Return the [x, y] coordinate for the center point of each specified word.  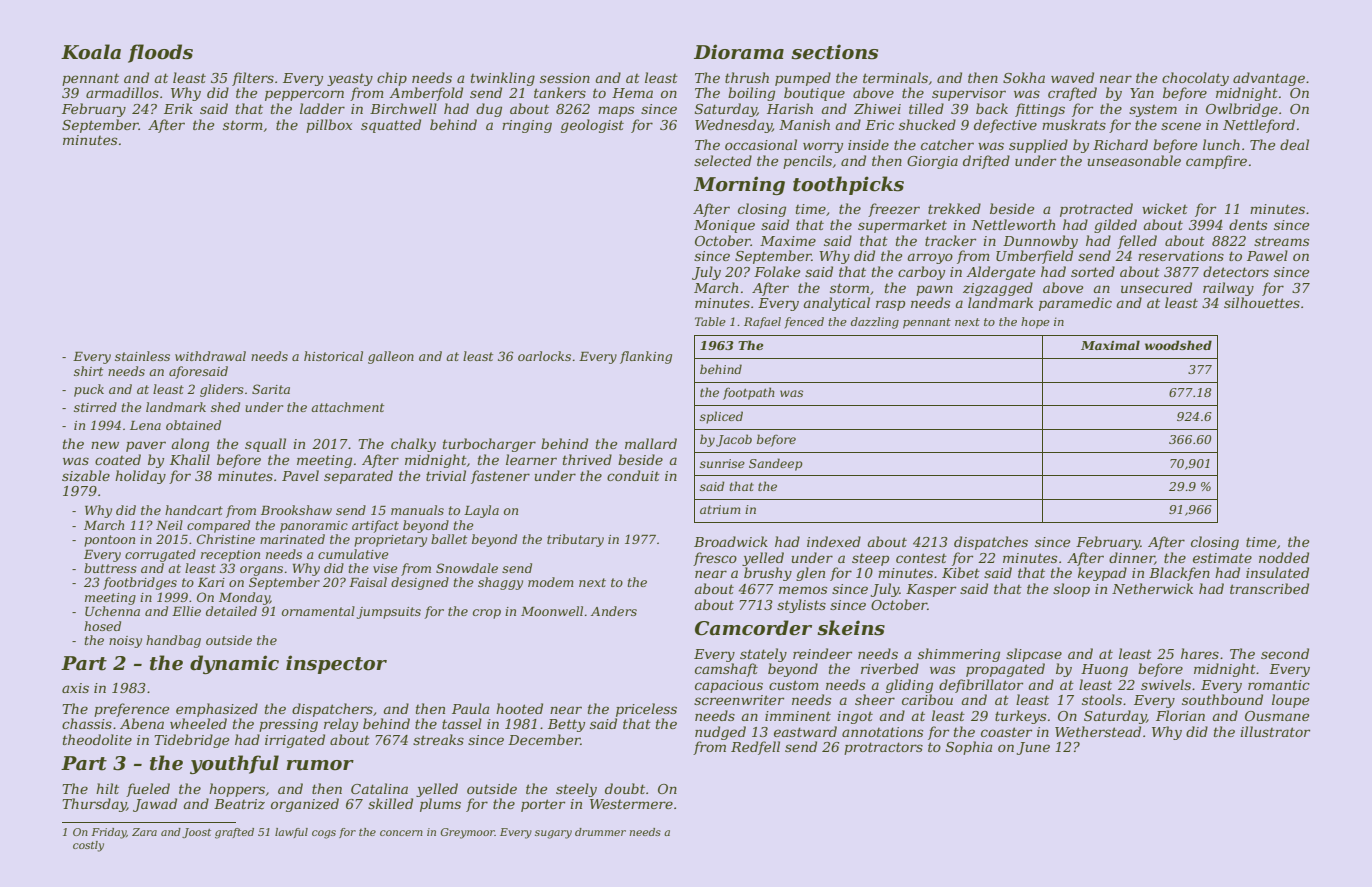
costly [88, 846]
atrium [720, 509]
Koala [91, 52]
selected [723, 160]
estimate [1222, 558]
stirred [95, 407]
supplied [1038, 146]
